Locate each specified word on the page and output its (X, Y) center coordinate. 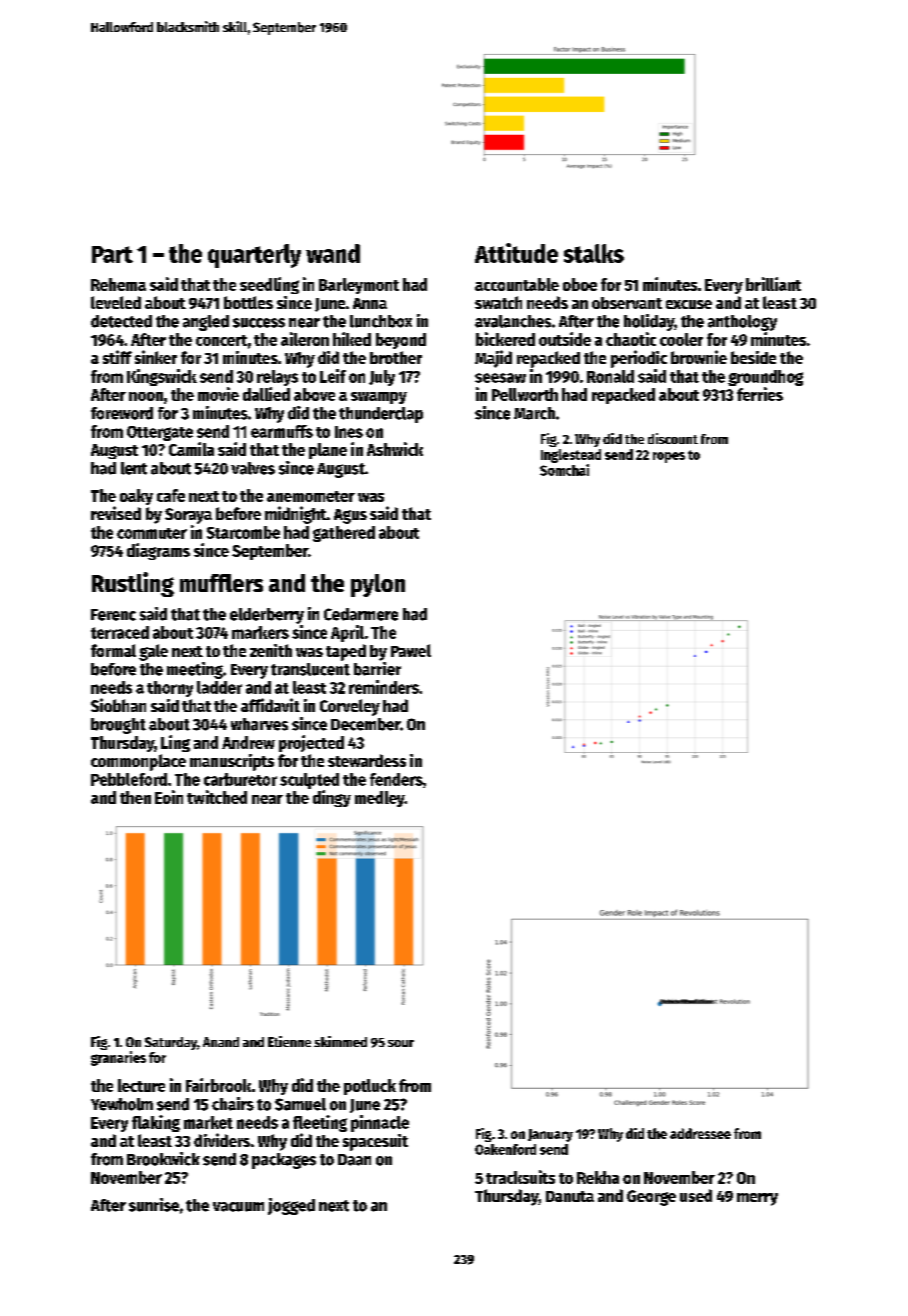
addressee (700, 1133)
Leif (333, 376)
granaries (118, 1058)
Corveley (350, 707)
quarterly (254, 256)
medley (380, 799)
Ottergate (160, 433)
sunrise (154, 1205)
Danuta (570, 1196)
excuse (689, 304)
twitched (217, 797)
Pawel (411, 650)
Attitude (516, 253)
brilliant (773, 284)
